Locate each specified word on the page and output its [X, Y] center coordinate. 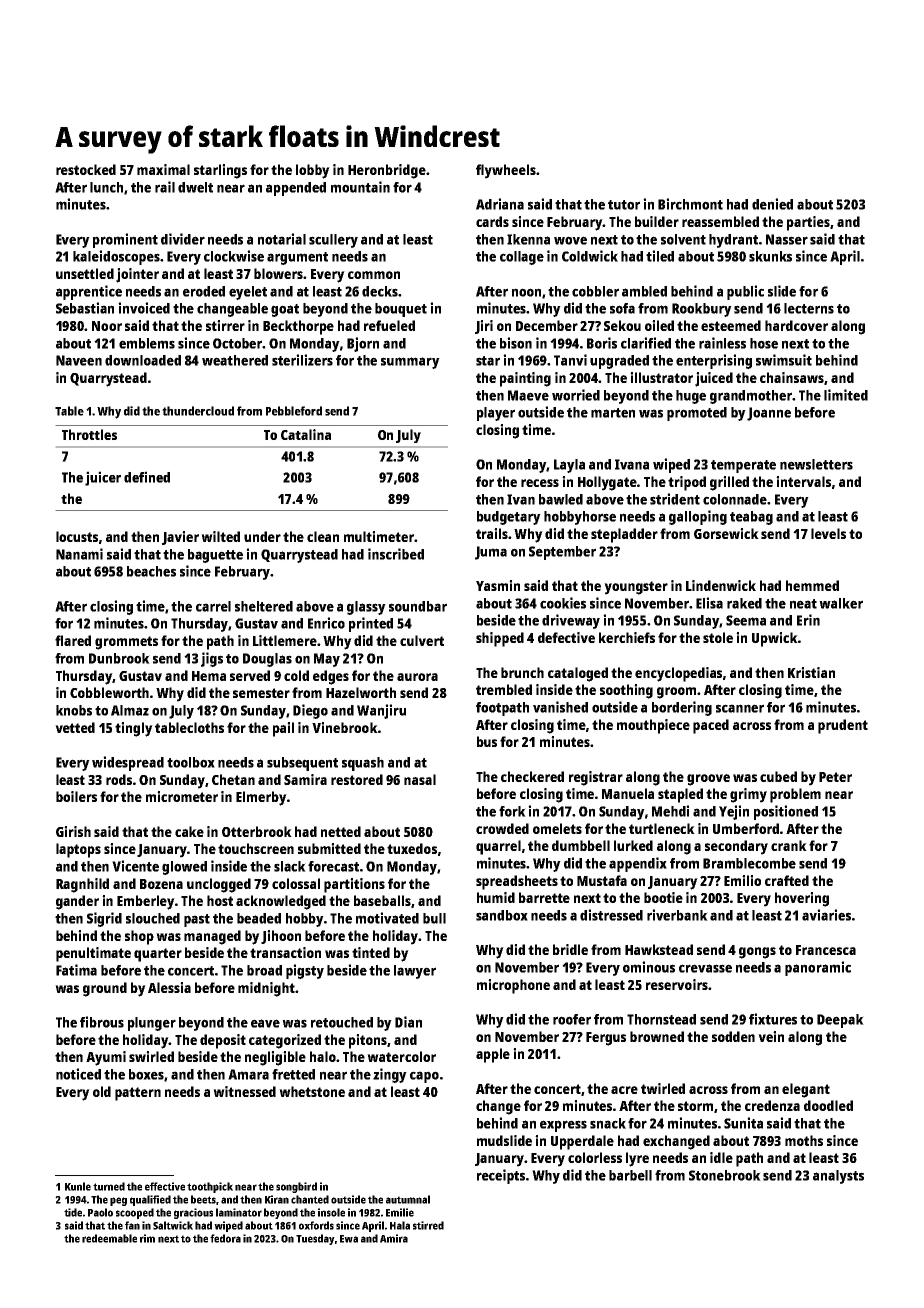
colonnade [735, 499]
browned [657, 1036]
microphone [513, 986]
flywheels [506, 171]
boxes [147, 1075]
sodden [733, 1036]
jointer [137, 275]
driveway [571, 621]
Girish [73, 831]
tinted [371, 952]
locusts [77, 536]
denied [772, 204]
